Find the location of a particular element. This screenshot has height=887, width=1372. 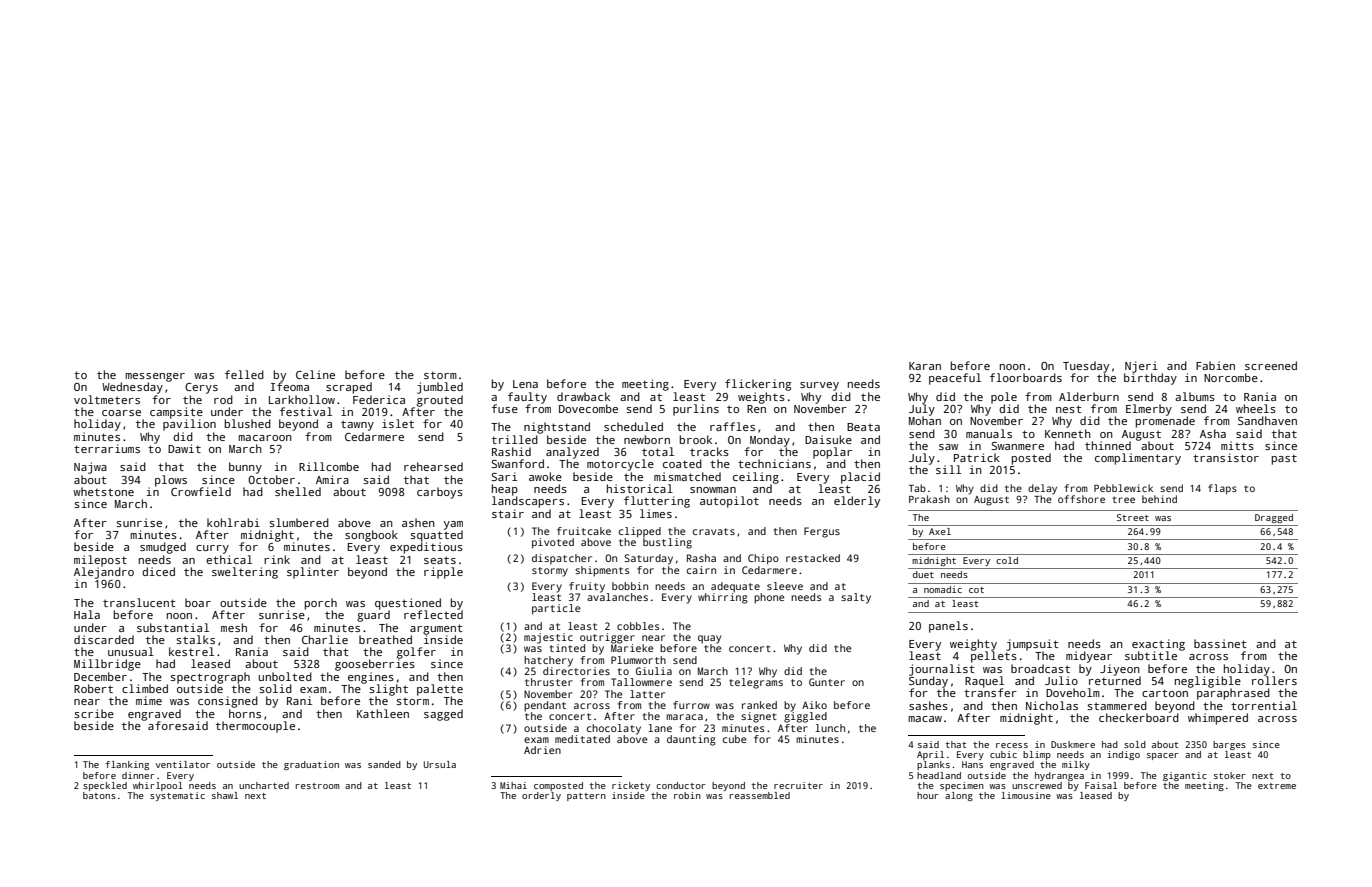

ashen is located at coordinates (418, 522).
